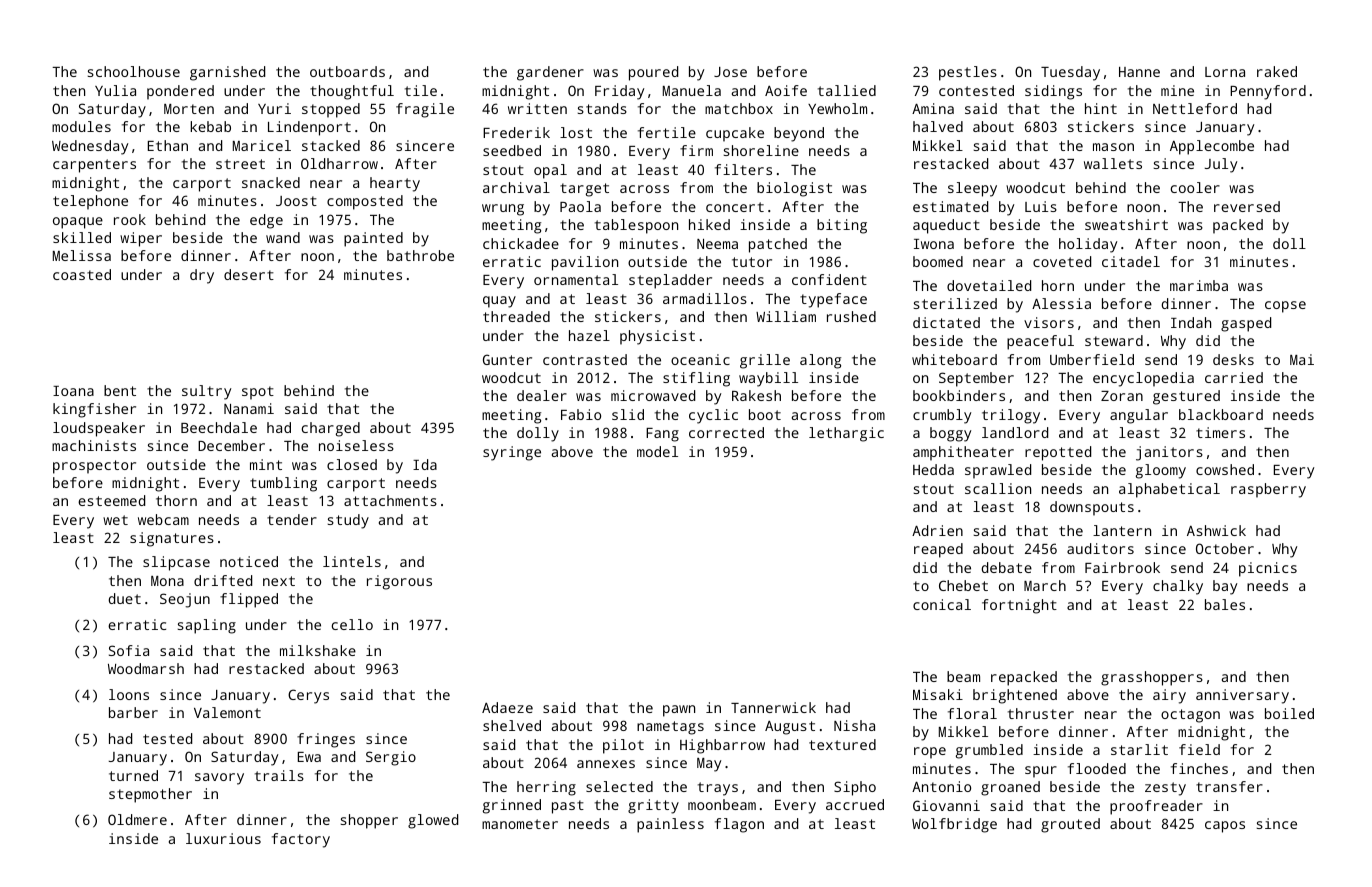 This page has width=1372, height=887. What do you see at coordinates (279, 775) in the page?
I see `trails` at bounding box center [279, 775].
